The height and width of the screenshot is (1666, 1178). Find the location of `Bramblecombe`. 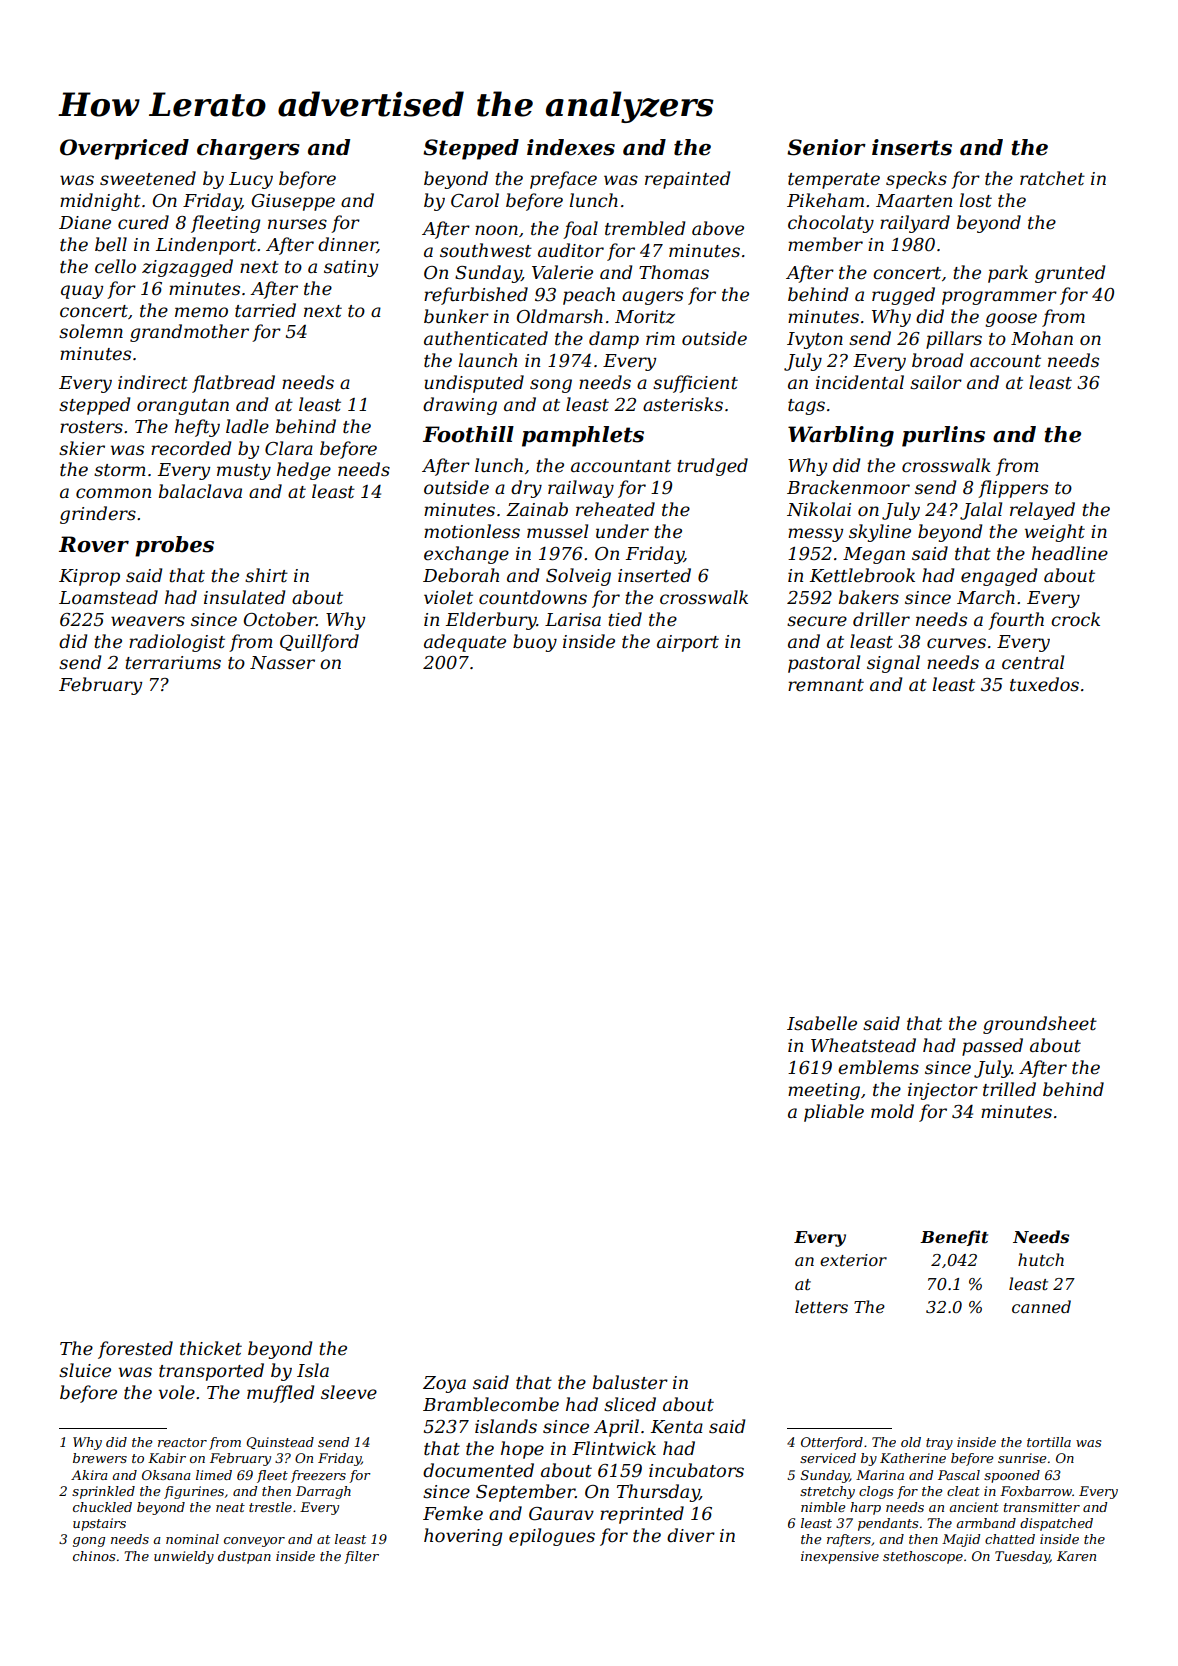

Bramblecombe is located at coordinates (491, 1404).
